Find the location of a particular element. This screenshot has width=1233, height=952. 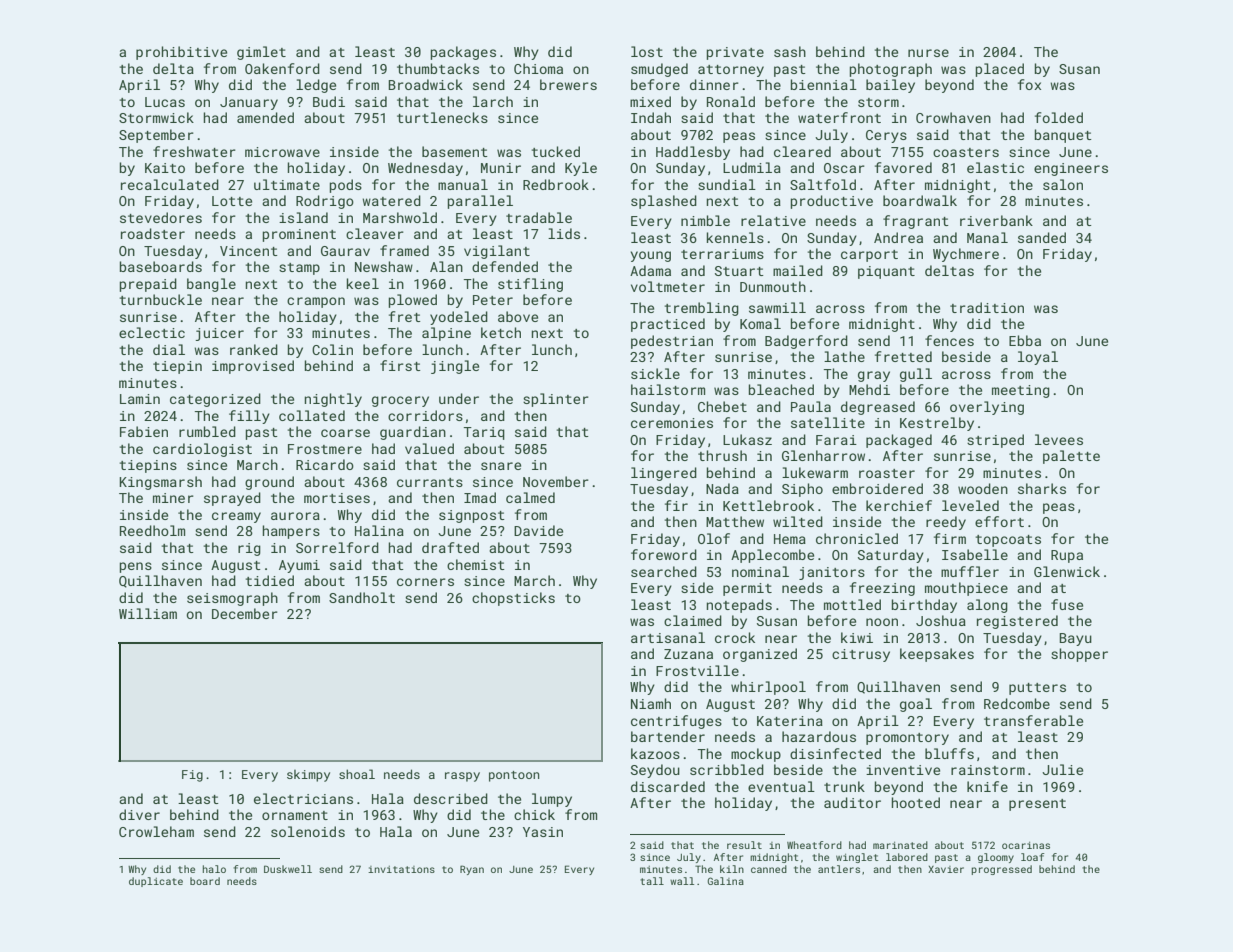

nurse is located at coordinates (928, 53).
